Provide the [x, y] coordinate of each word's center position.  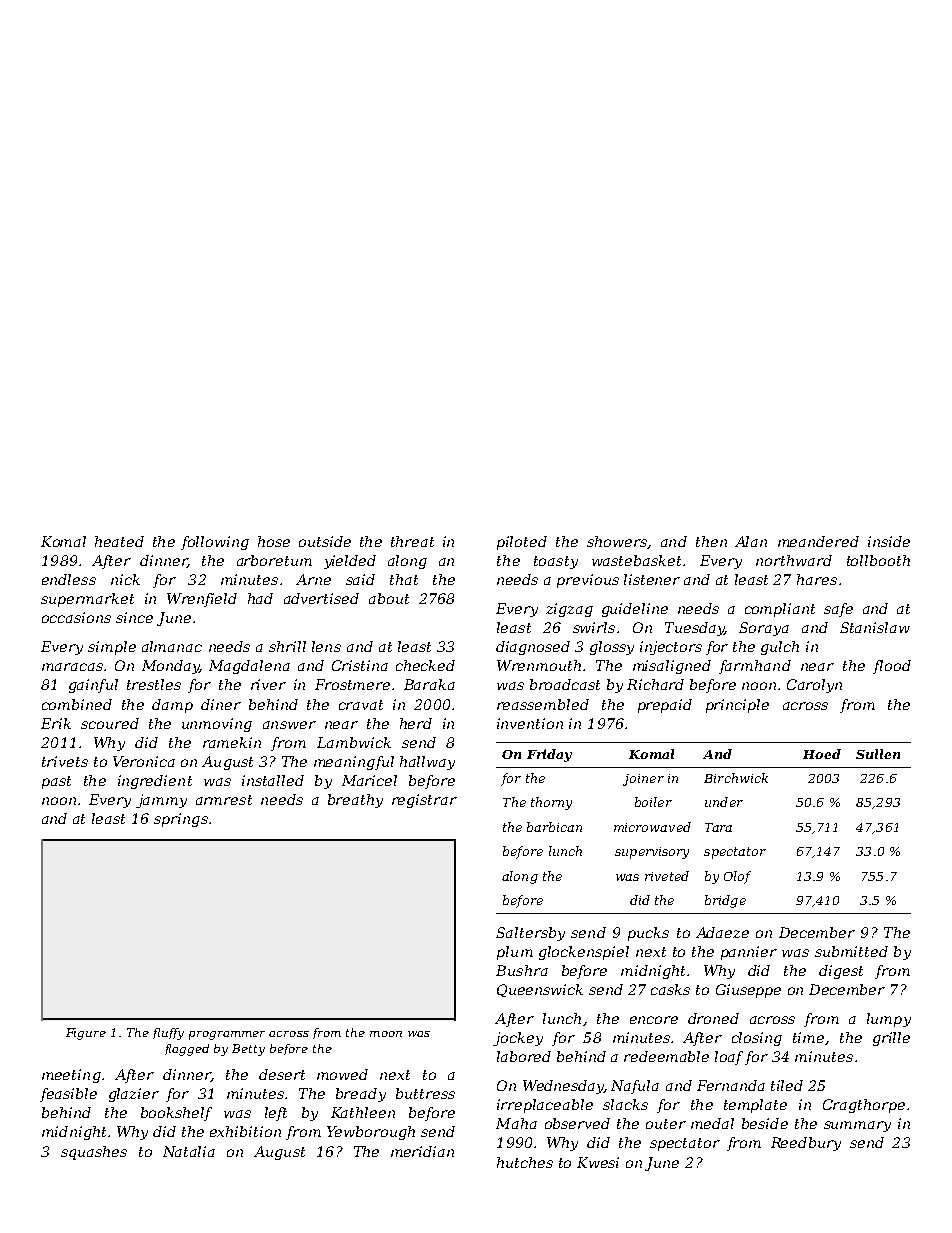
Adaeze [722, 932]
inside [889, 541]
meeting [71, 1076]
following [215, 543]
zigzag [569, 610]
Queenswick [540, 990]
